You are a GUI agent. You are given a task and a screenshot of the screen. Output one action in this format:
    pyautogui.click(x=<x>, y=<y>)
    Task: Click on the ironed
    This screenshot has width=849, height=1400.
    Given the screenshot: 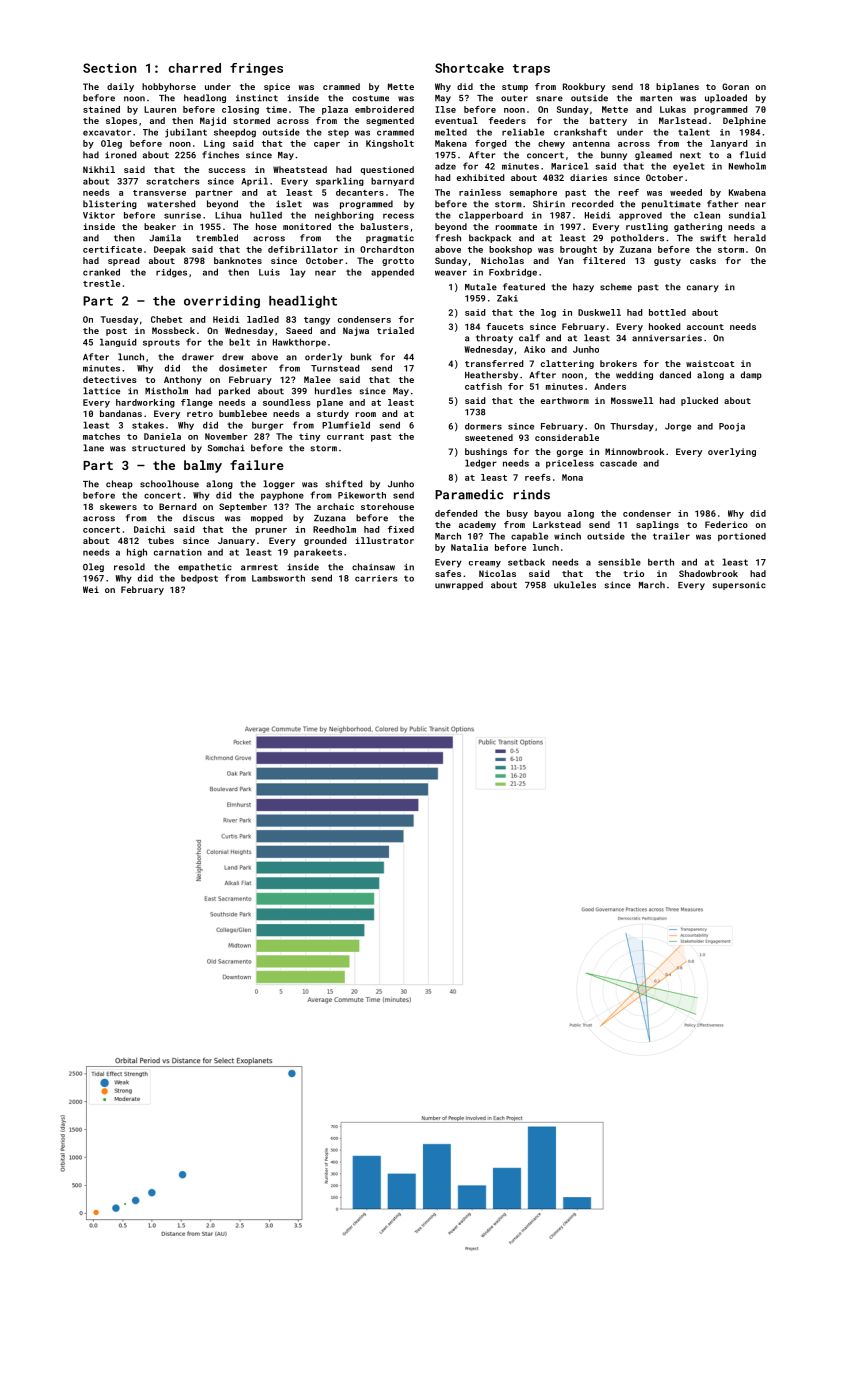 What is the action you would take?
    pyautogui.click(x=120, y=155)
